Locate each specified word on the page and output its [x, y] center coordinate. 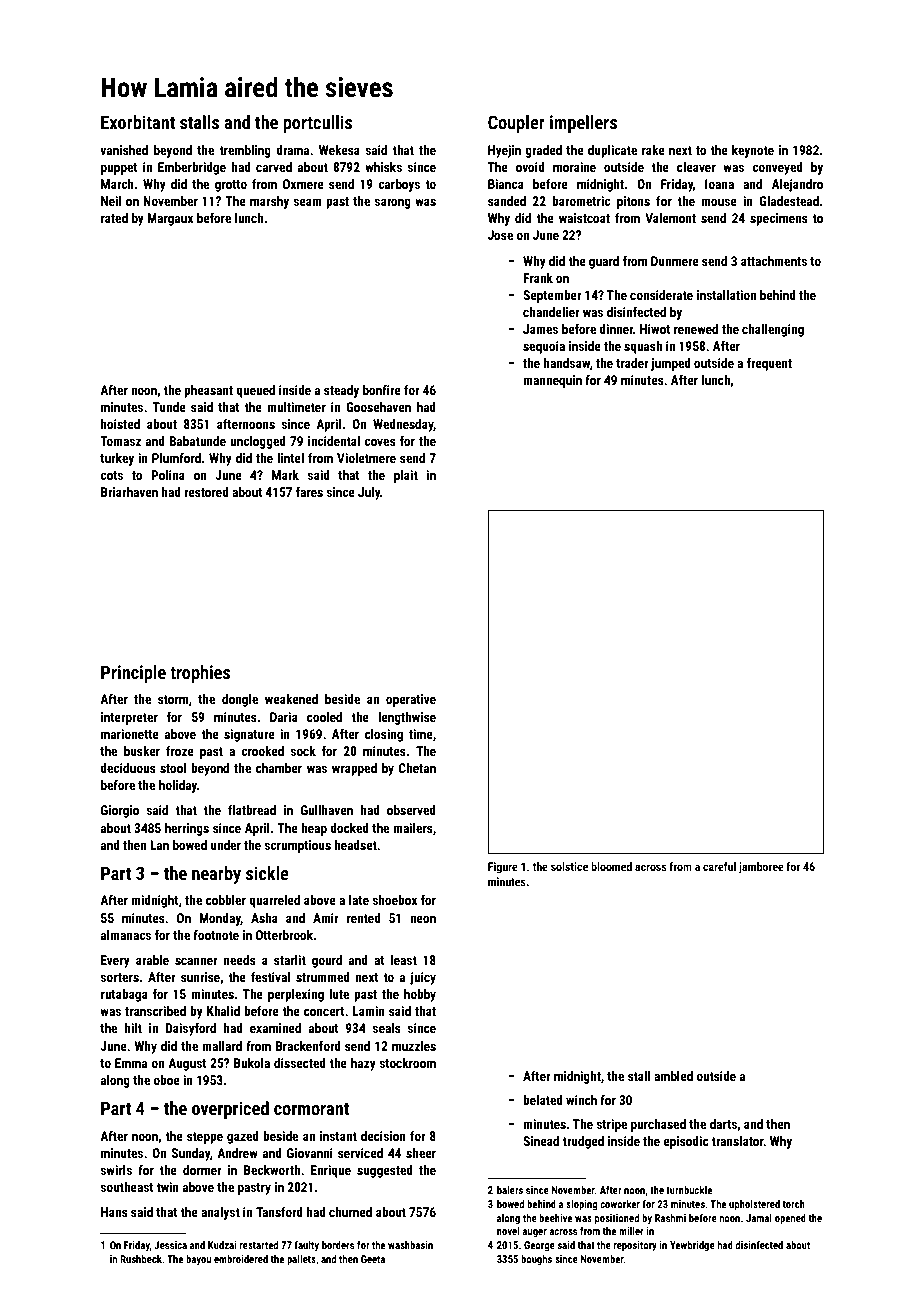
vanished [124, 150]
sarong [393, 203]
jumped [671, 364]
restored [206, 492]
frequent [769, 364]
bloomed [611, 866]
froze [180, 751]
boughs [536, 1260]
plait [406, 476]
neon [423, 919]
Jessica [170, 1245]
